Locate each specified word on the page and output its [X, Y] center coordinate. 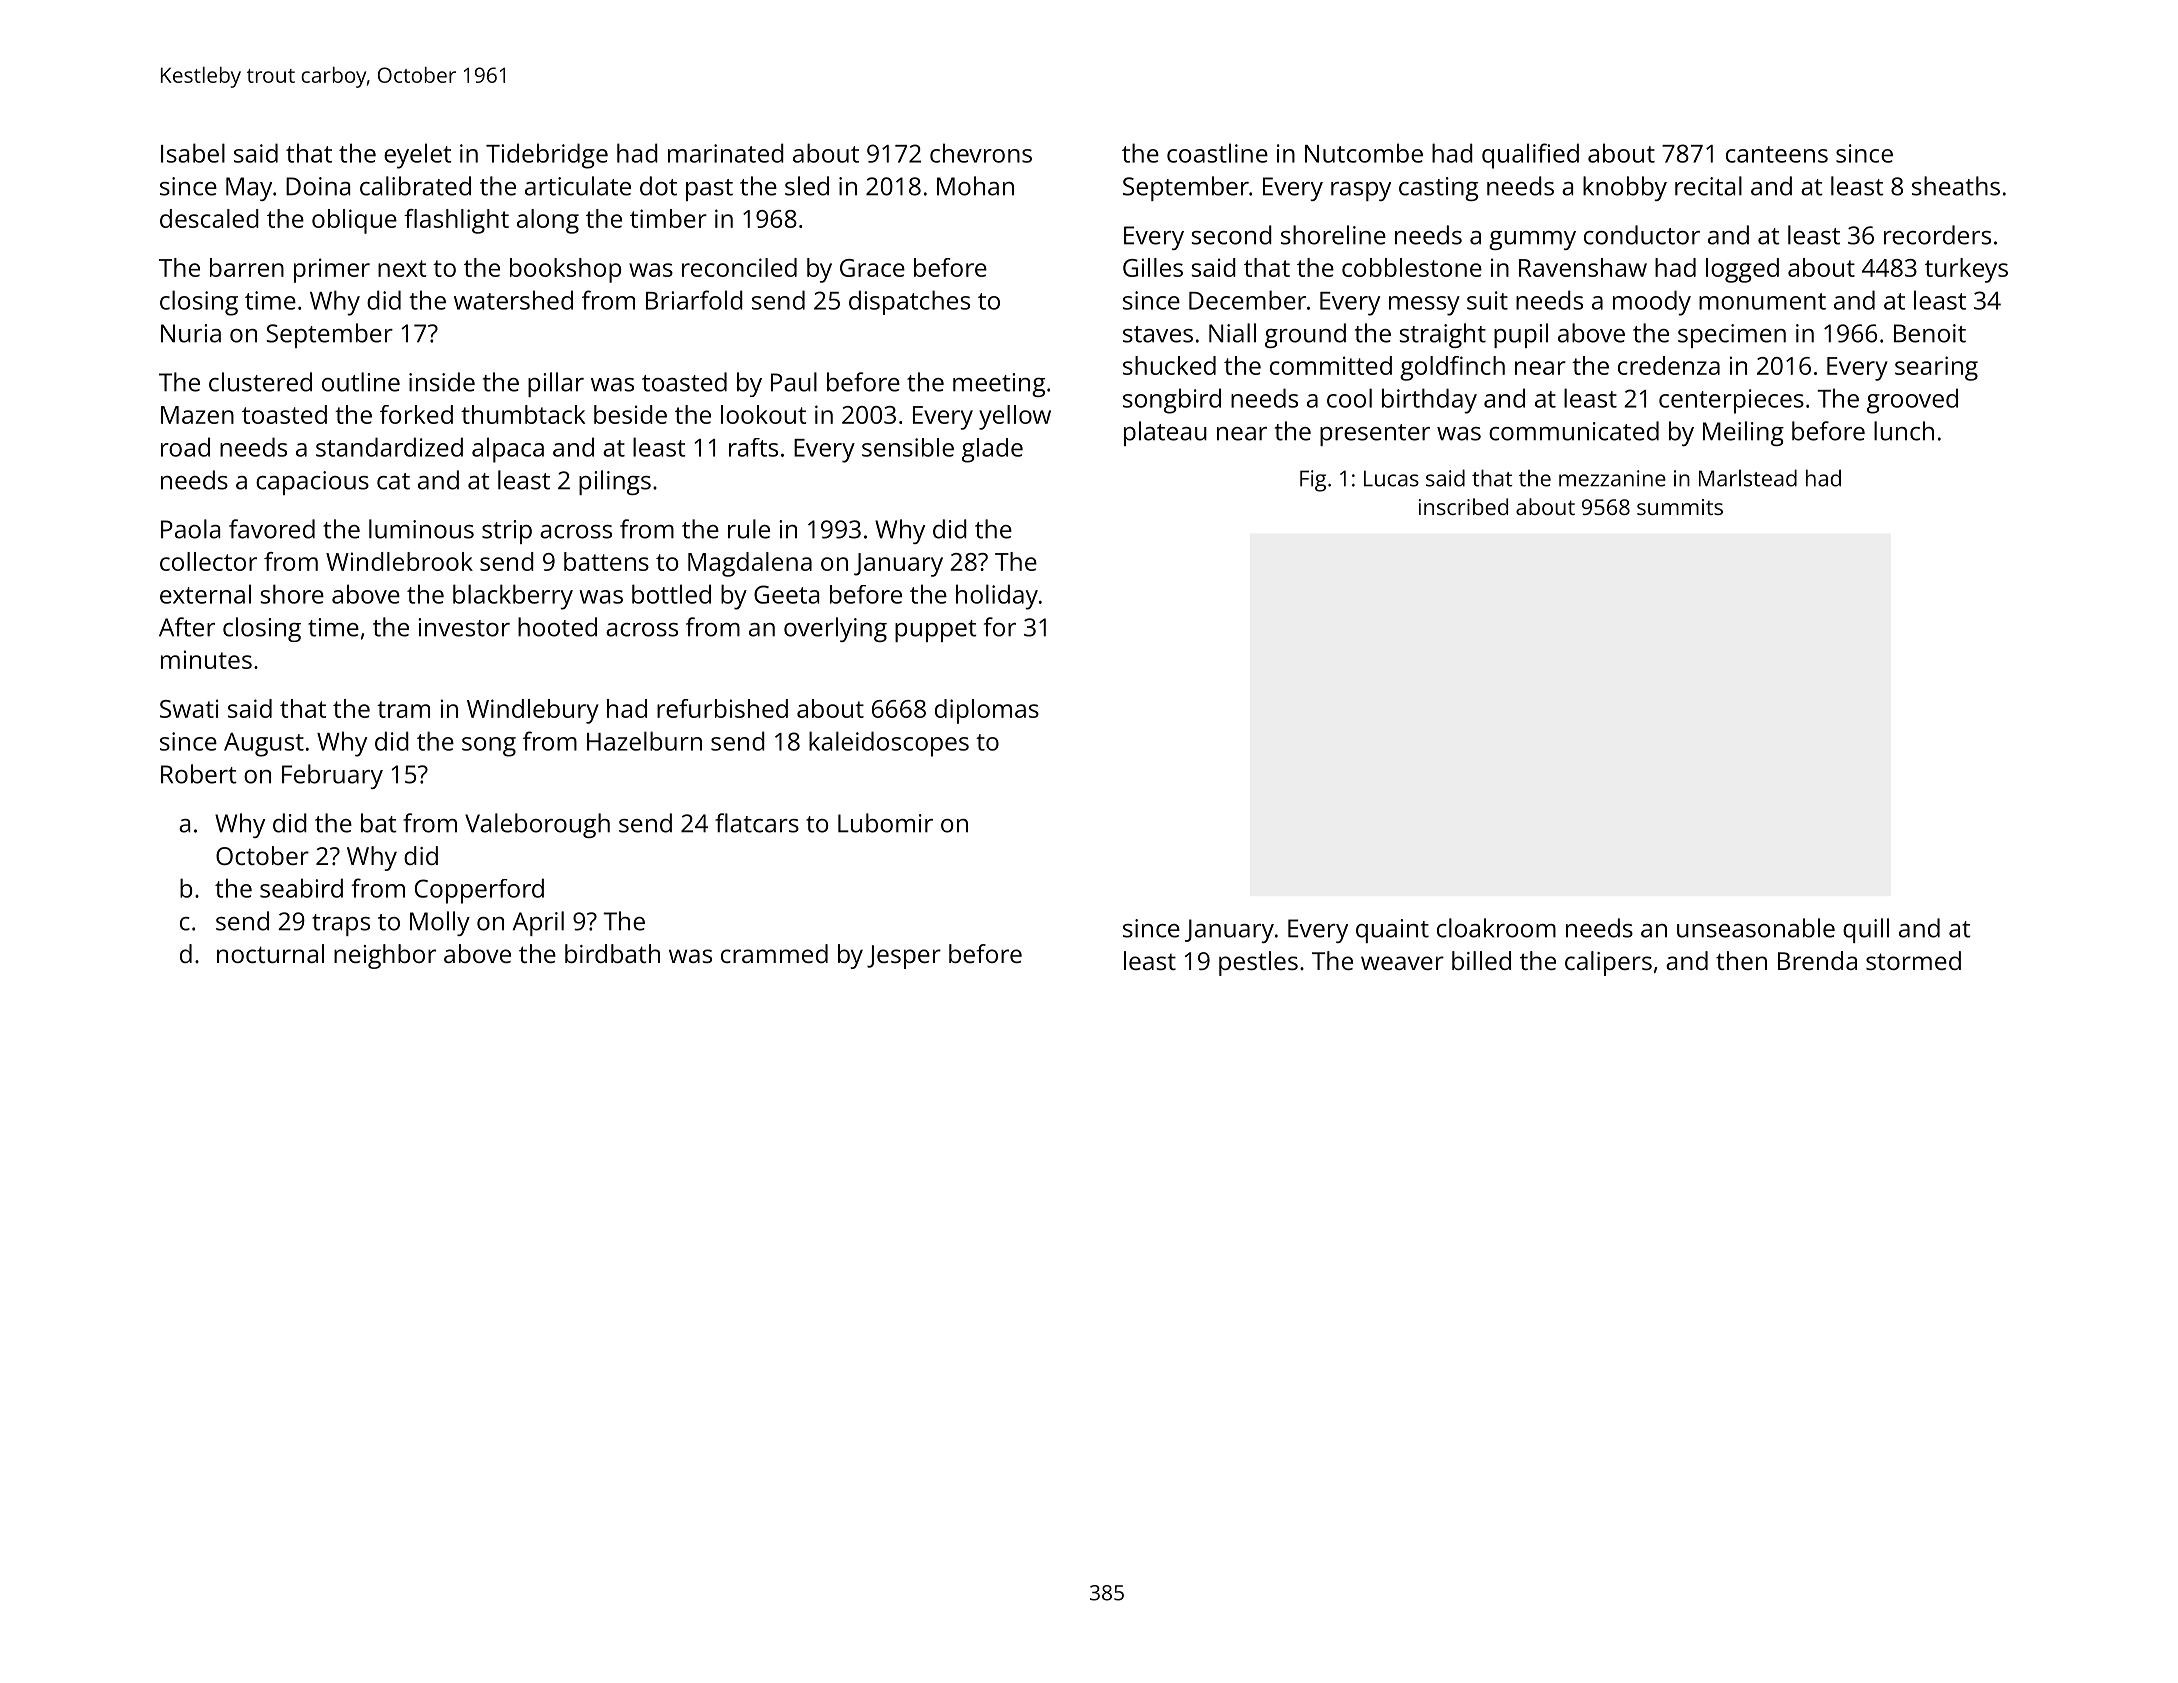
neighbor [385, 956]
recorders [1937, 235]
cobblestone [1412, 267]
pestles [1258, 963]
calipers [1608, 963]
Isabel [193, 153]
